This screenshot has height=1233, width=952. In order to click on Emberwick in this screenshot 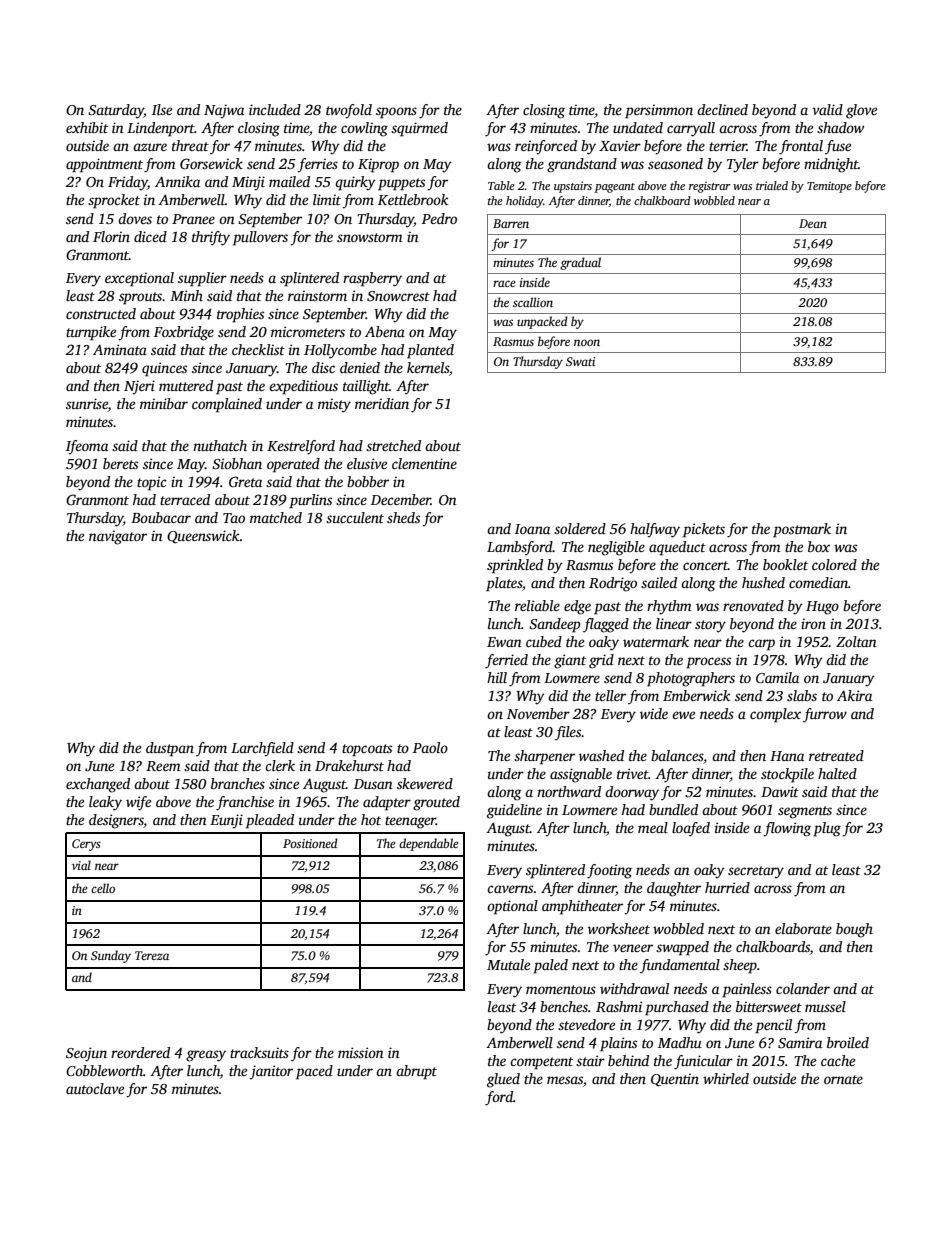, I will do `click(696, 695)`.
